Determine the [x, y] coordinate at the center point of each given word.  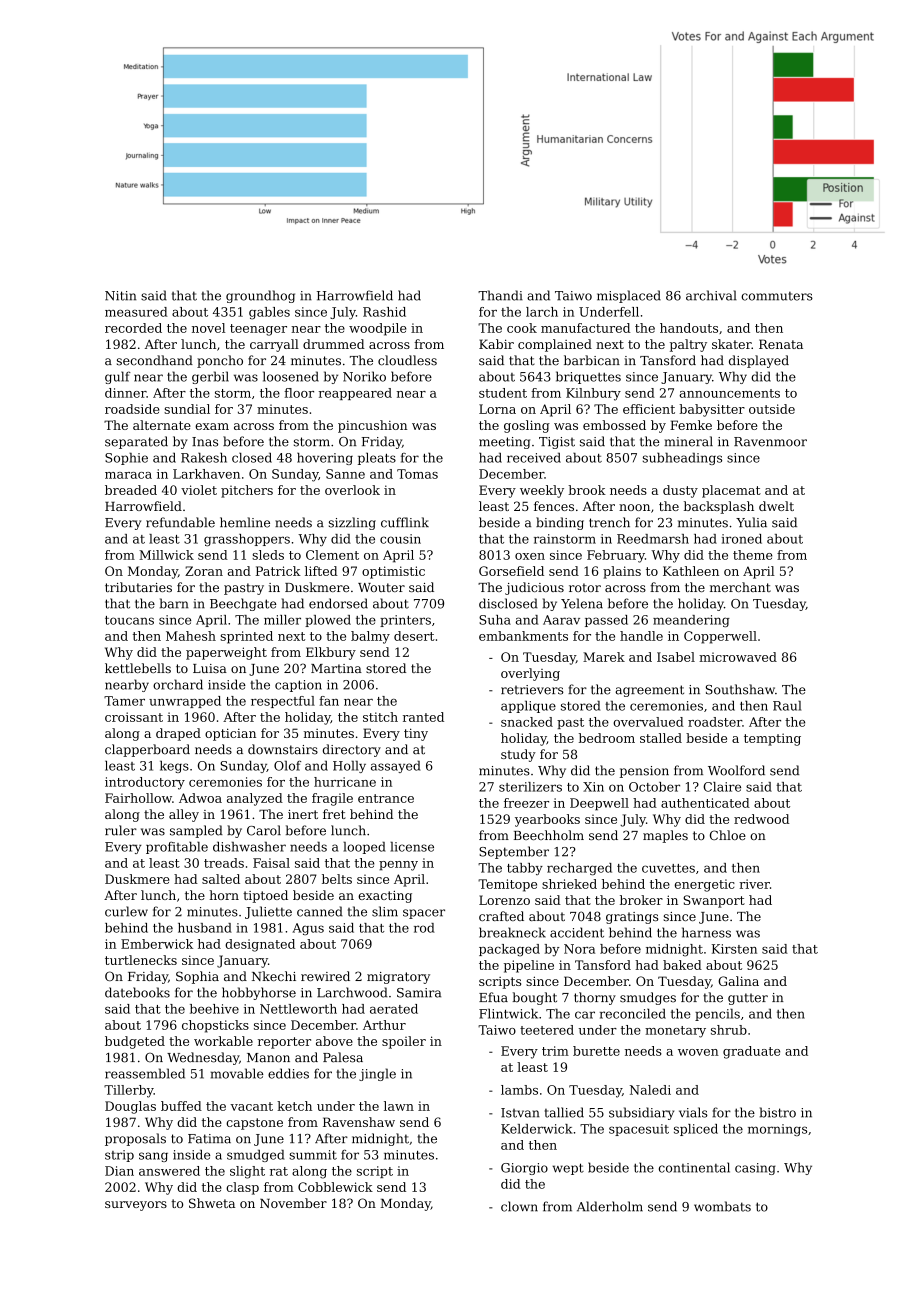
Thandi [500, 295]
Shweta [212, 1203]
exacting [385, 897]
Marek [604, 657]
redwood [761, 819]
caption [298, 686]
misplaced [629, 296]
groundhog [260, 296]
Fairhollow [138, 798]
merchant [740, 587]
